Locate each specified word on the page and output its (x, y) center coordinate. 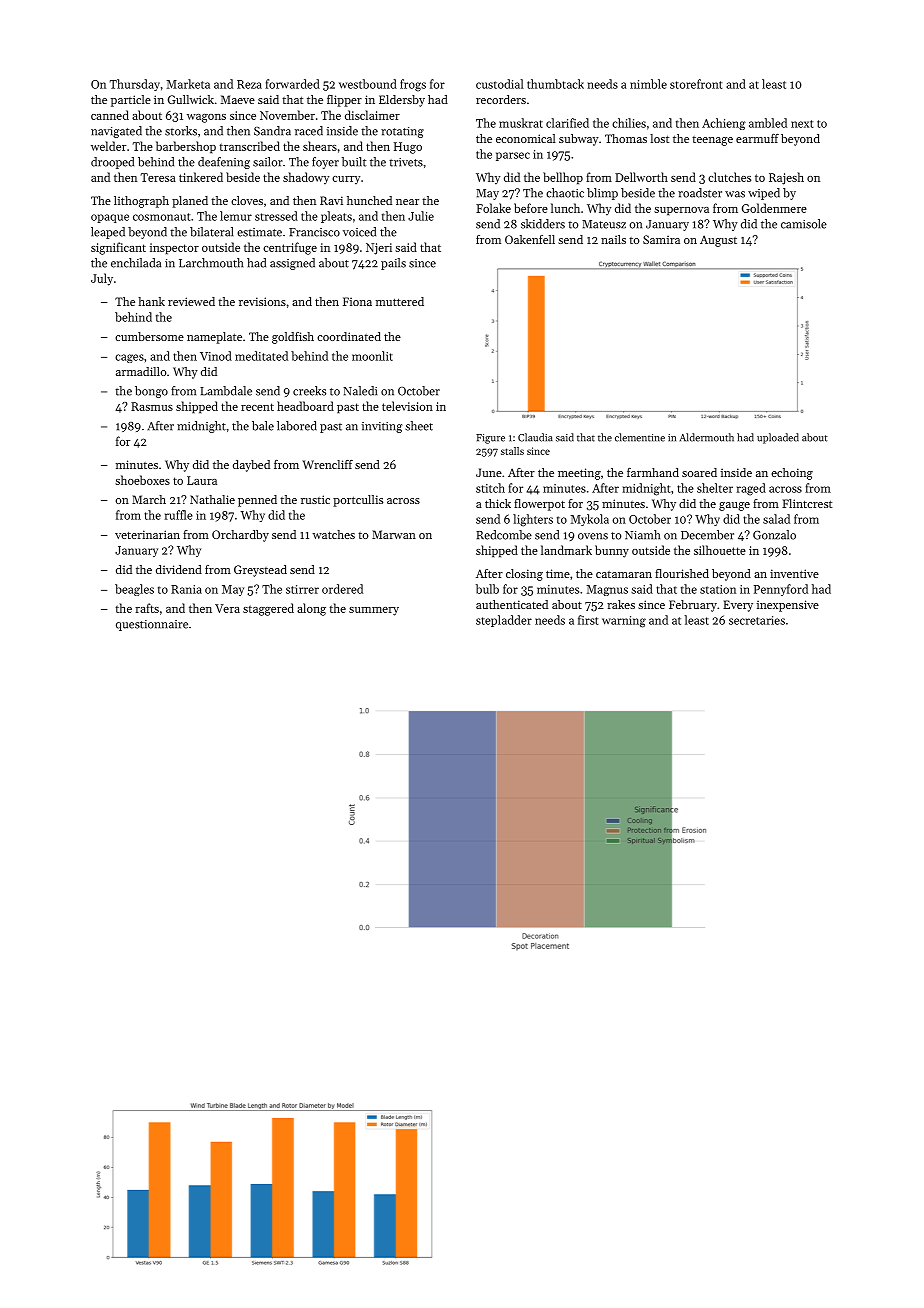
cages (129, 358)
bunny (612, 551)
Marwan (394, 534)
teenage (712, 141)
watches (334, 534)
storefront (696, 84)
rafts (147, 608)
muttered (400, 301)
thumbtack (555, 84)
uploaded (778, 438)
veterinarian (147, 534)
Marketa (188, 84)
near (407, 202)
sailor (268, 162)
